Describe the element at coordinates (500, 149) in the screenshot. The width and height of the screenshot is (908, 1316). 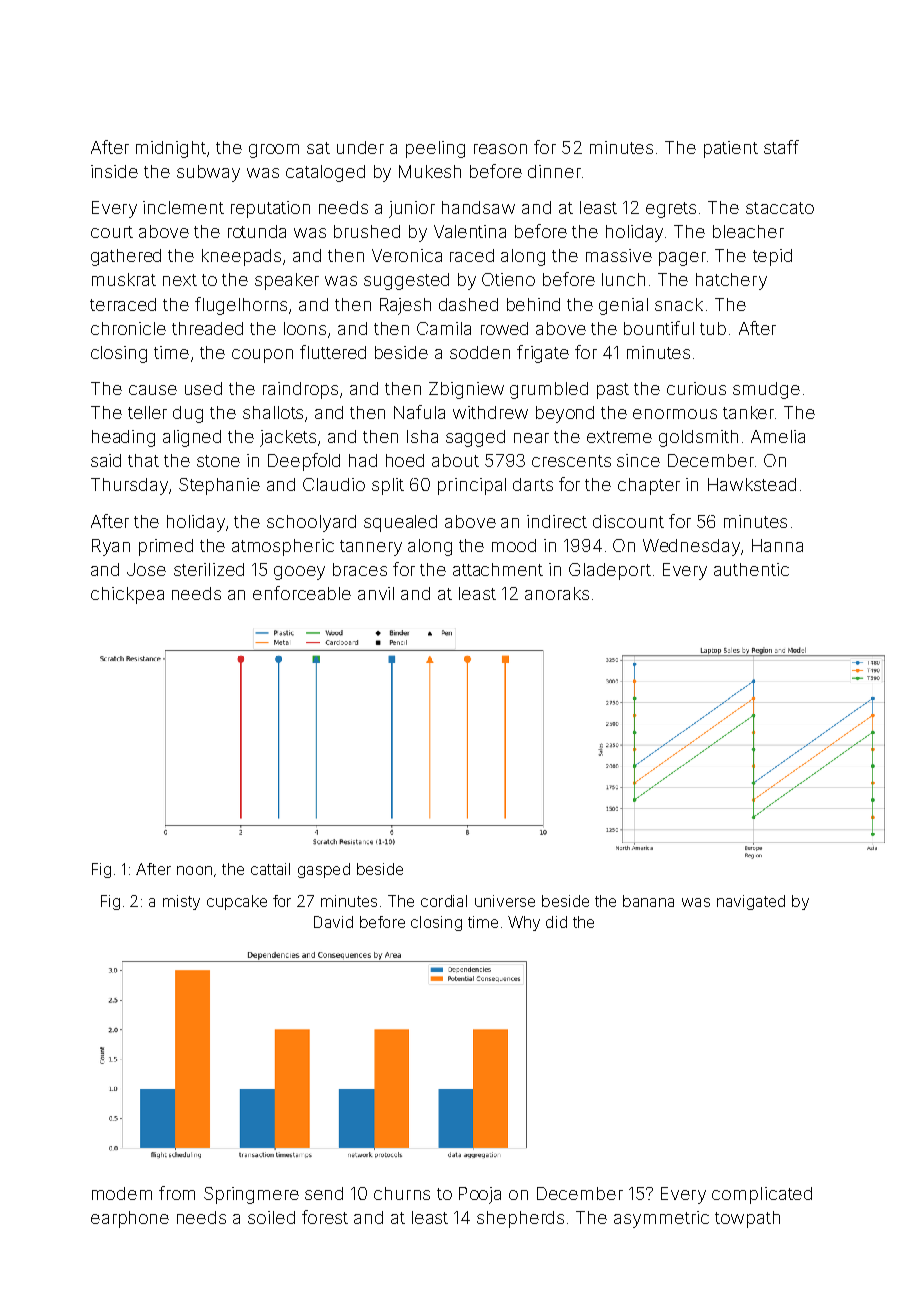
I see `reason` at that location.
